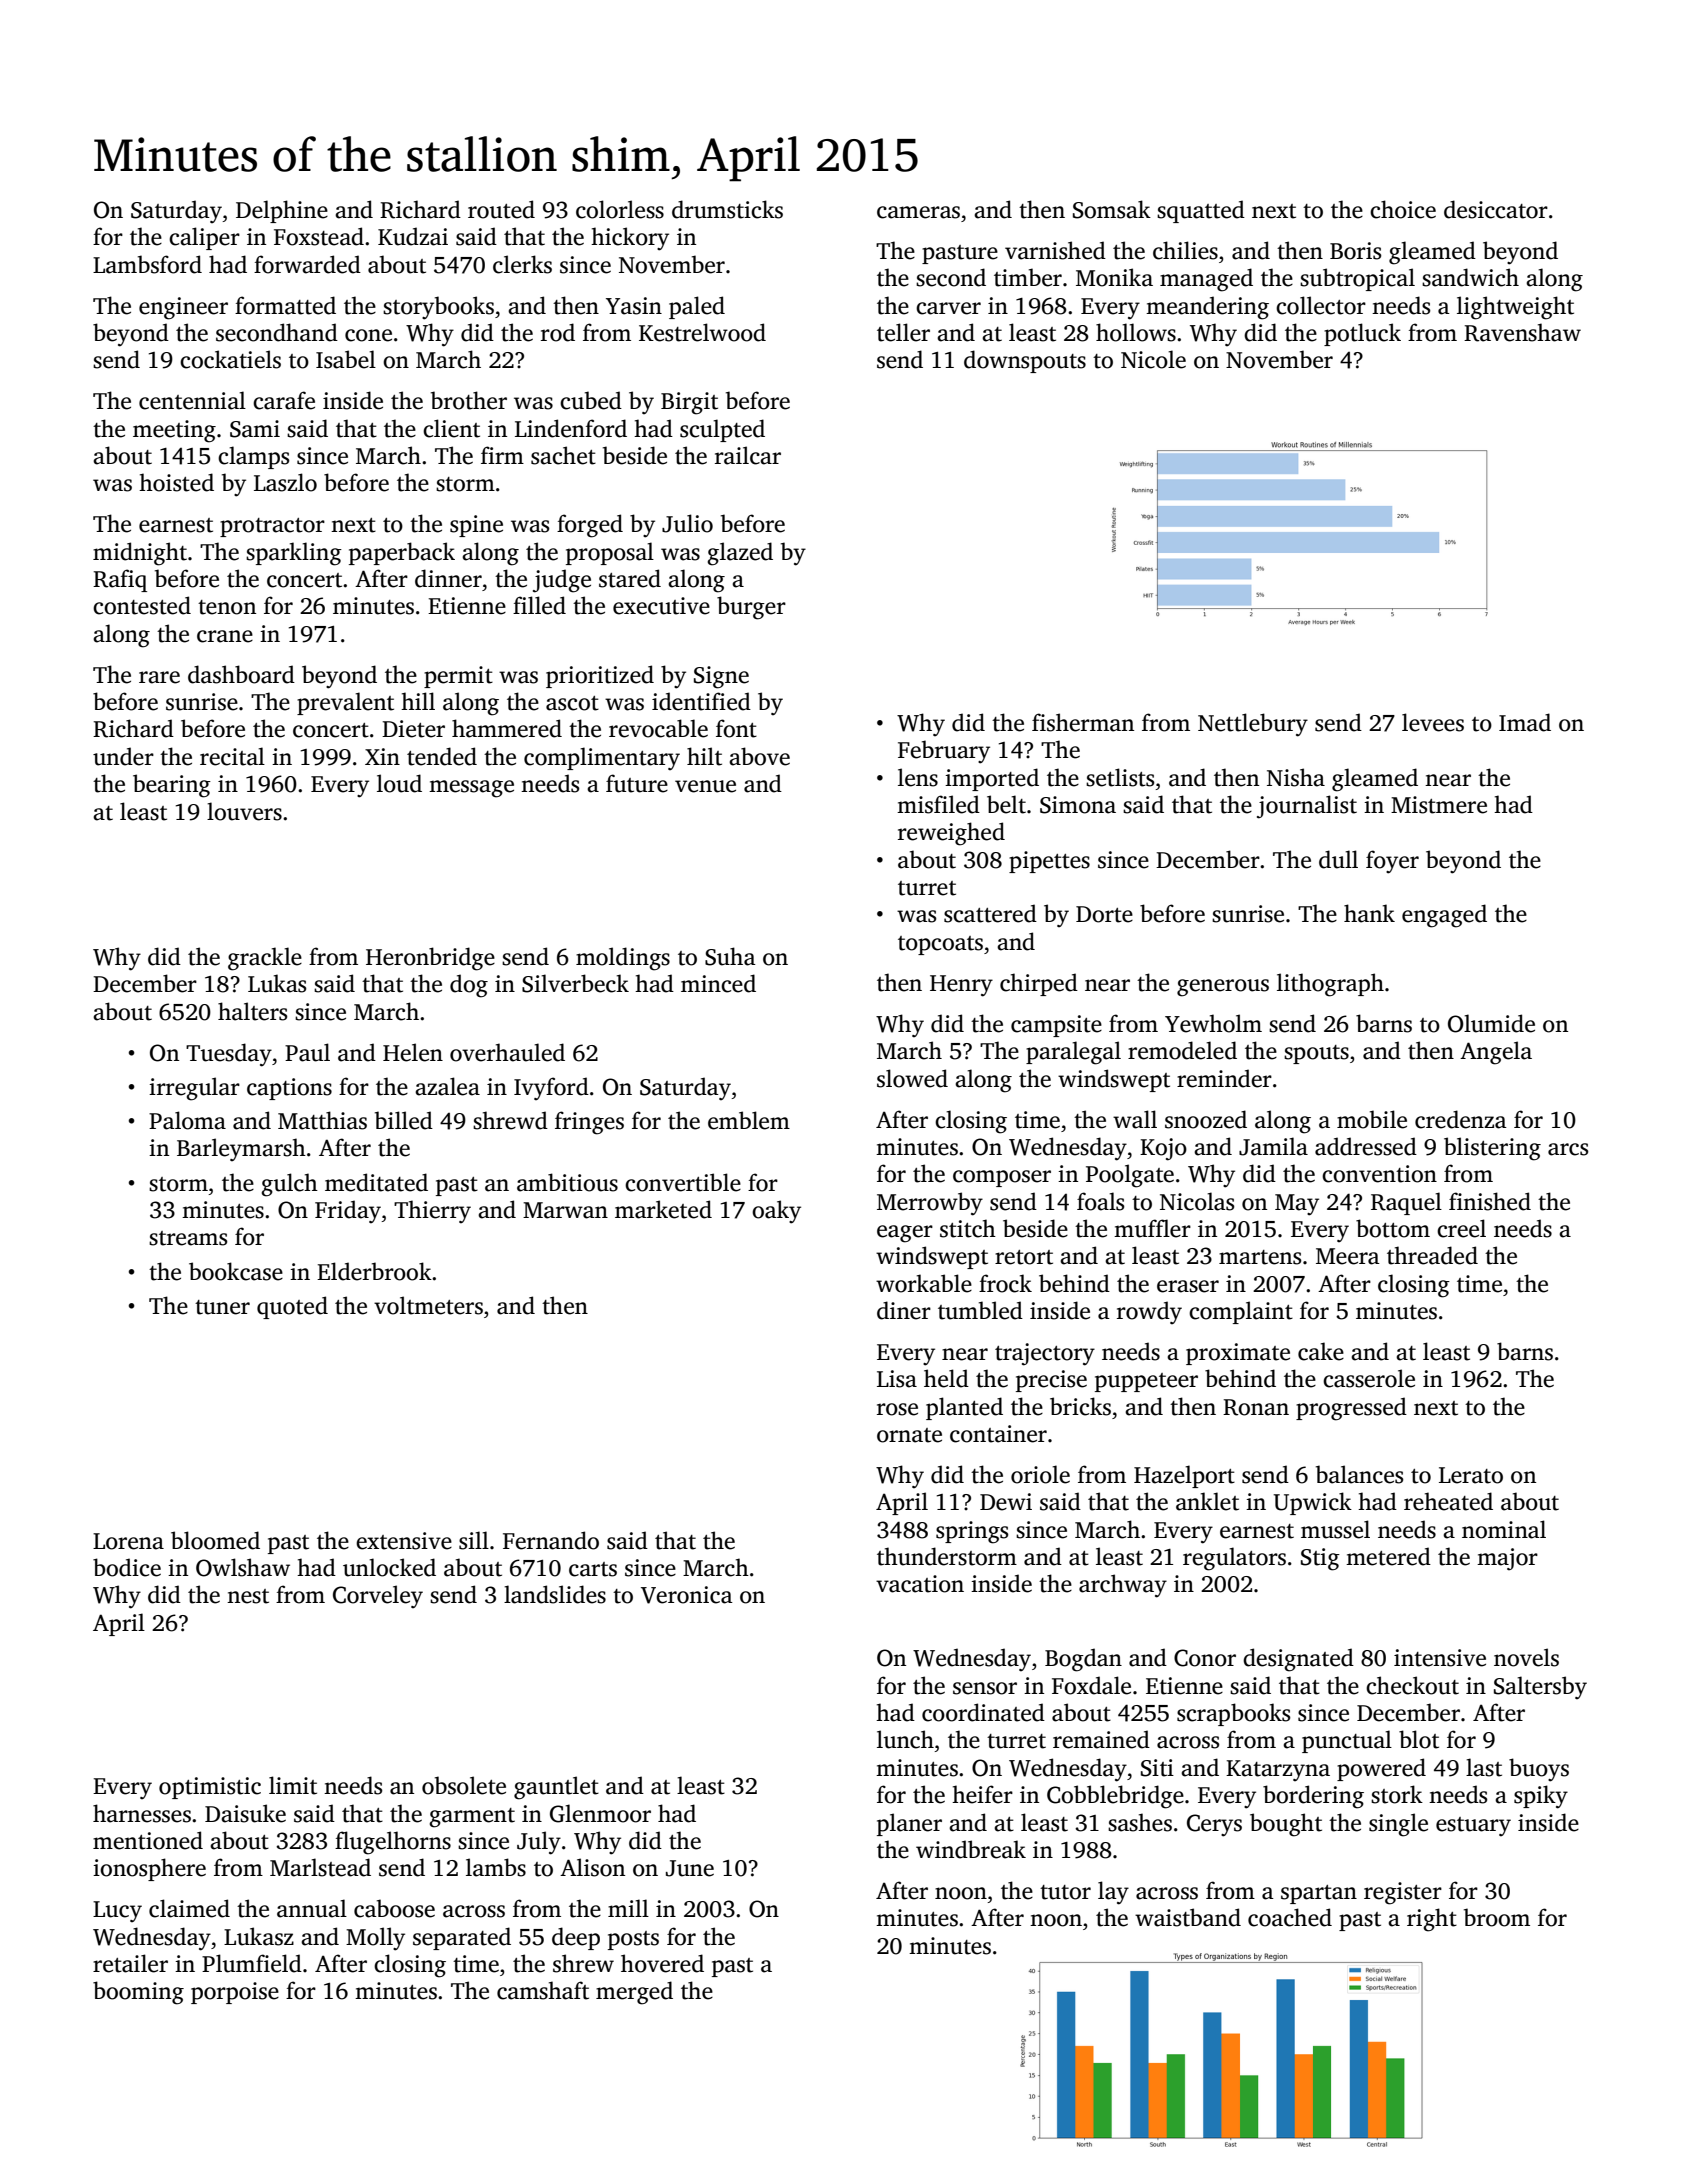  What do you see at coordinates (909, 1435) in the screenshot?
I see `ornate` at bounding box center [909, 1435].
